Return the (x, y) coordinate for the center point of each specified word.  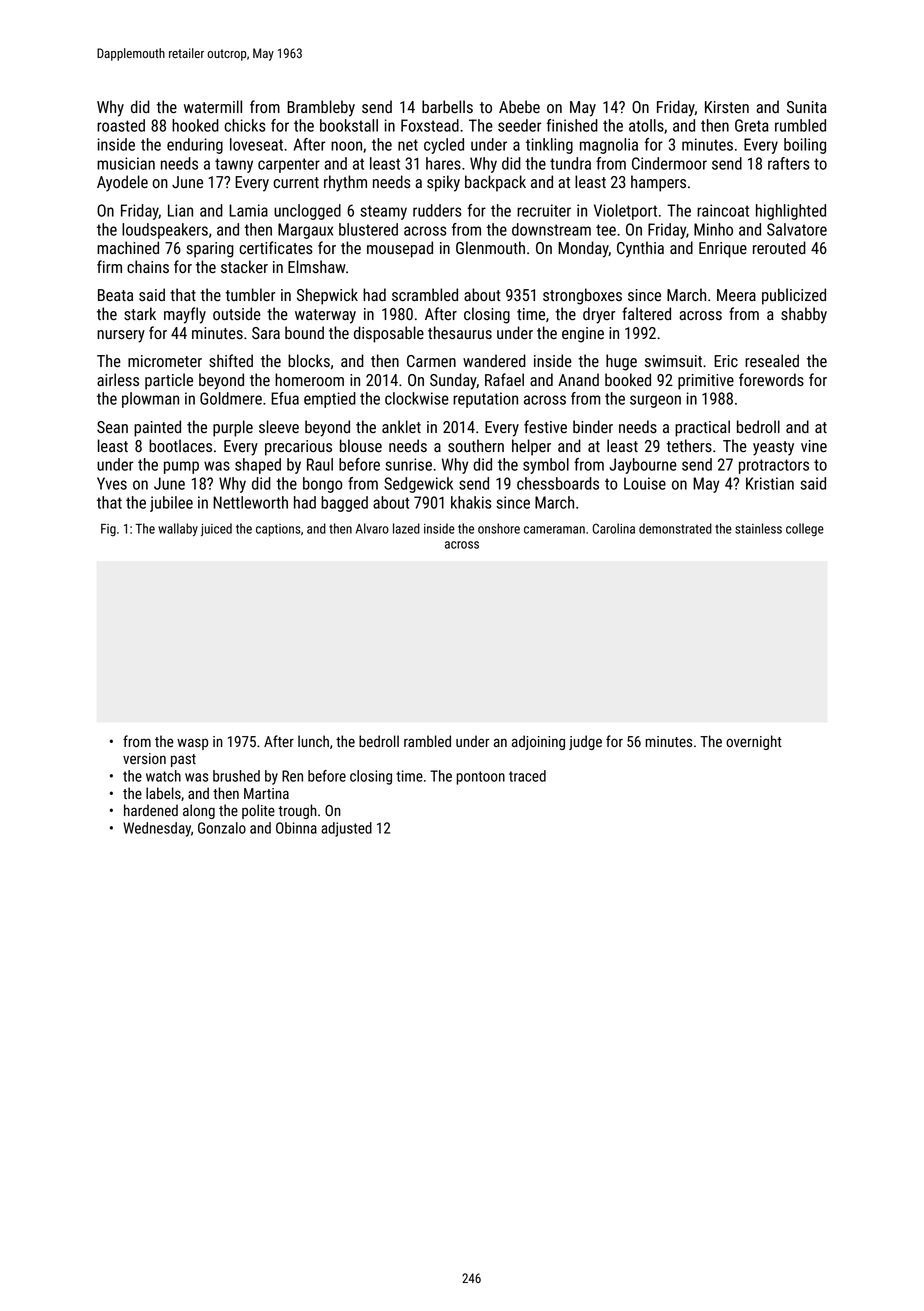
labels (163, 793)
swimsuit (673, 361)
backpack (495, 183)
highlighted (791, 212)
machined (128, 248)
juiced (216, 530)
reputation (485, 400)
